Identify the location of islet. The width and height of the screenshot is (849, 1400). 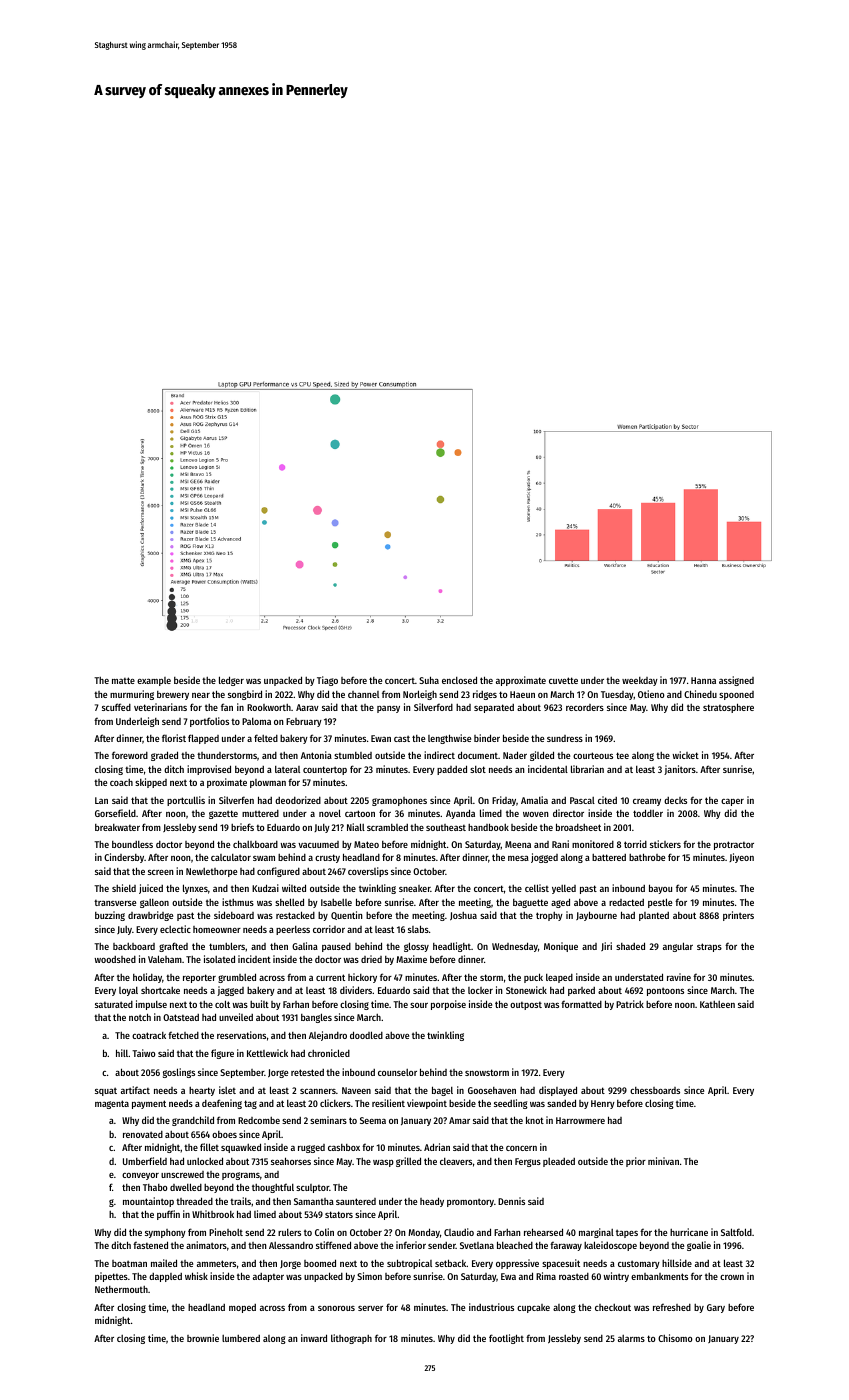
(227, 1090).
